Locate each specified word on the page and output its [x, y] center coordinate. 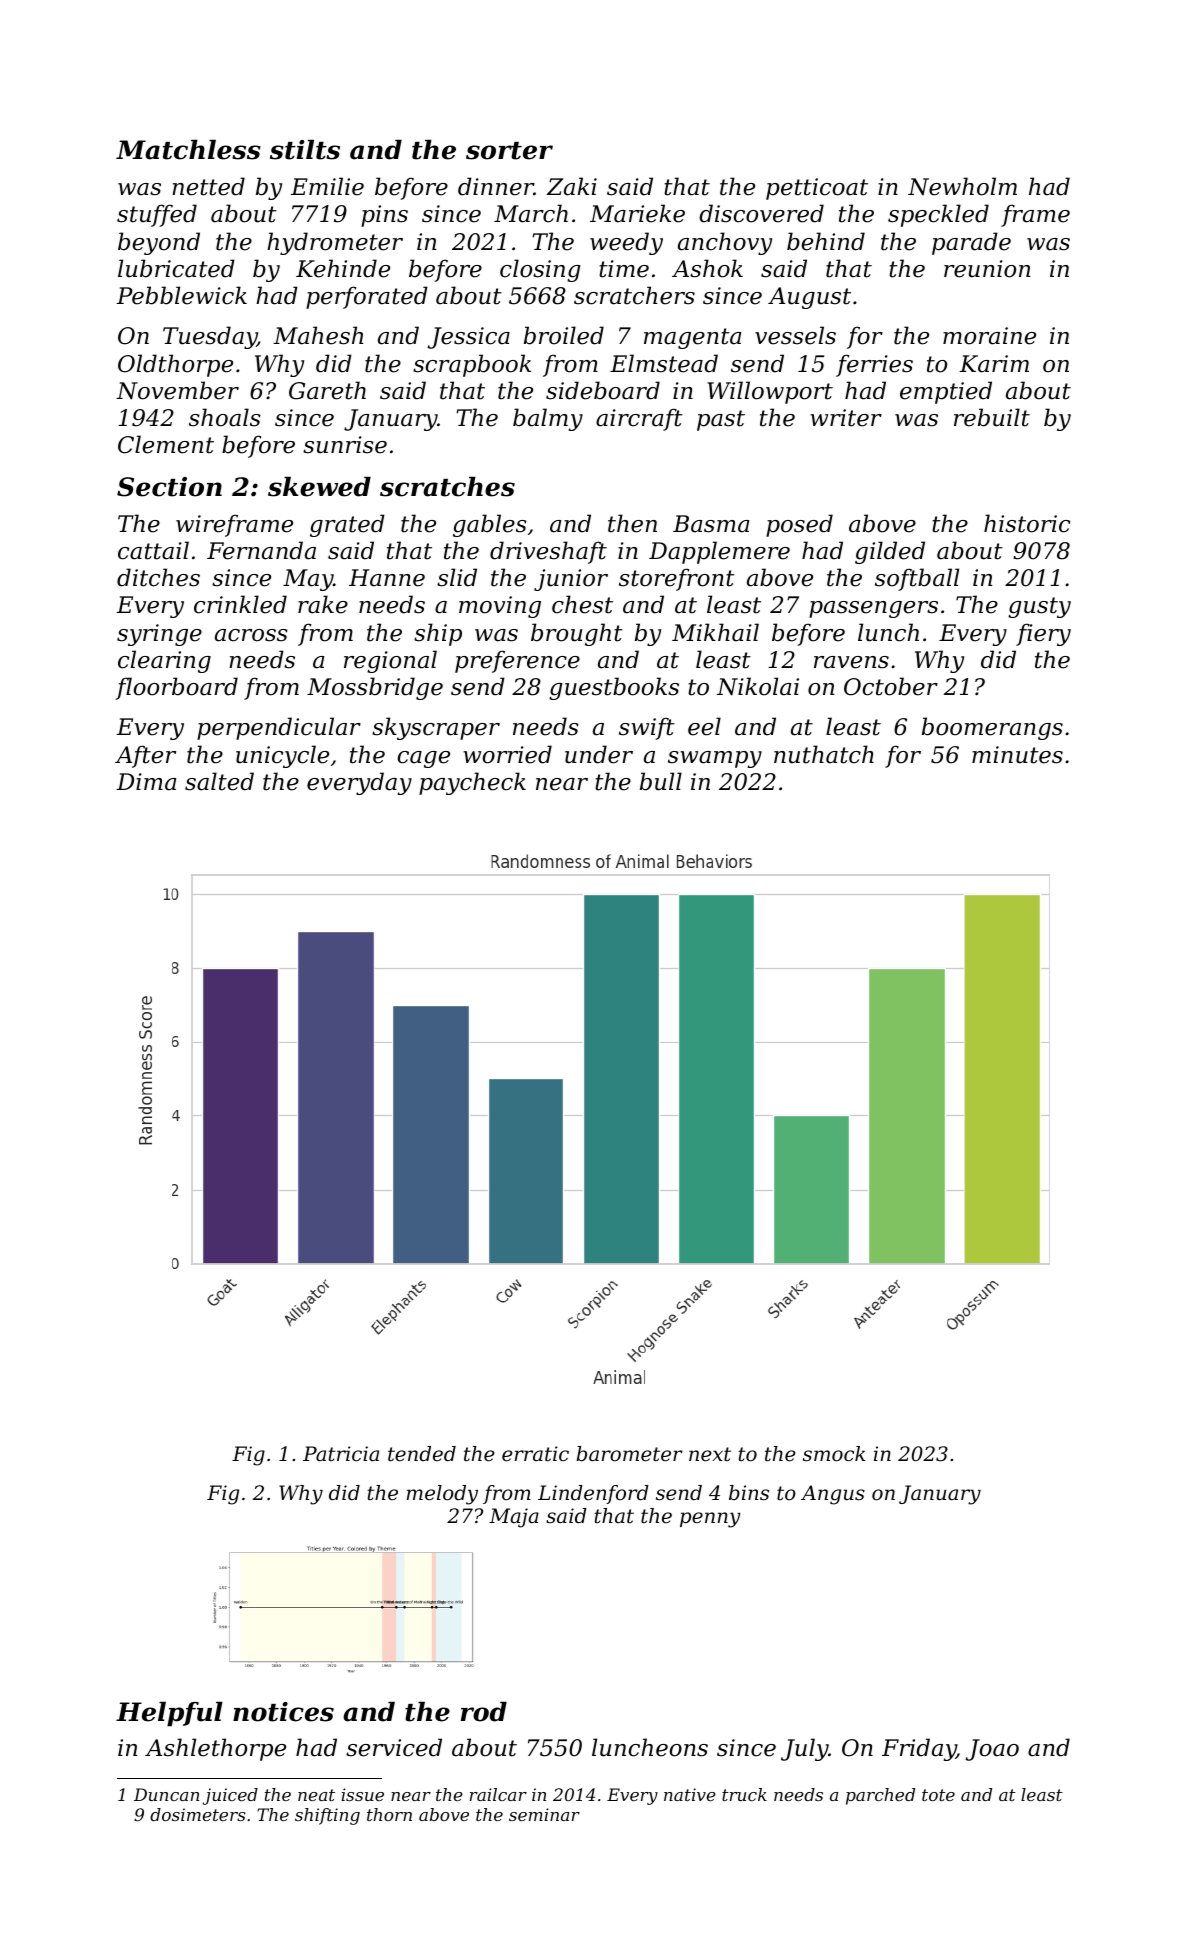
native [690, 1794]
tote [938, 1795]
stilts [305, 150]
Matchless [188, 150]
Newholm [962, 186]
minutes [1017, 755]
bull [661, 781]
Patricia [341, 1454]
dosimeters [198, 1814]
